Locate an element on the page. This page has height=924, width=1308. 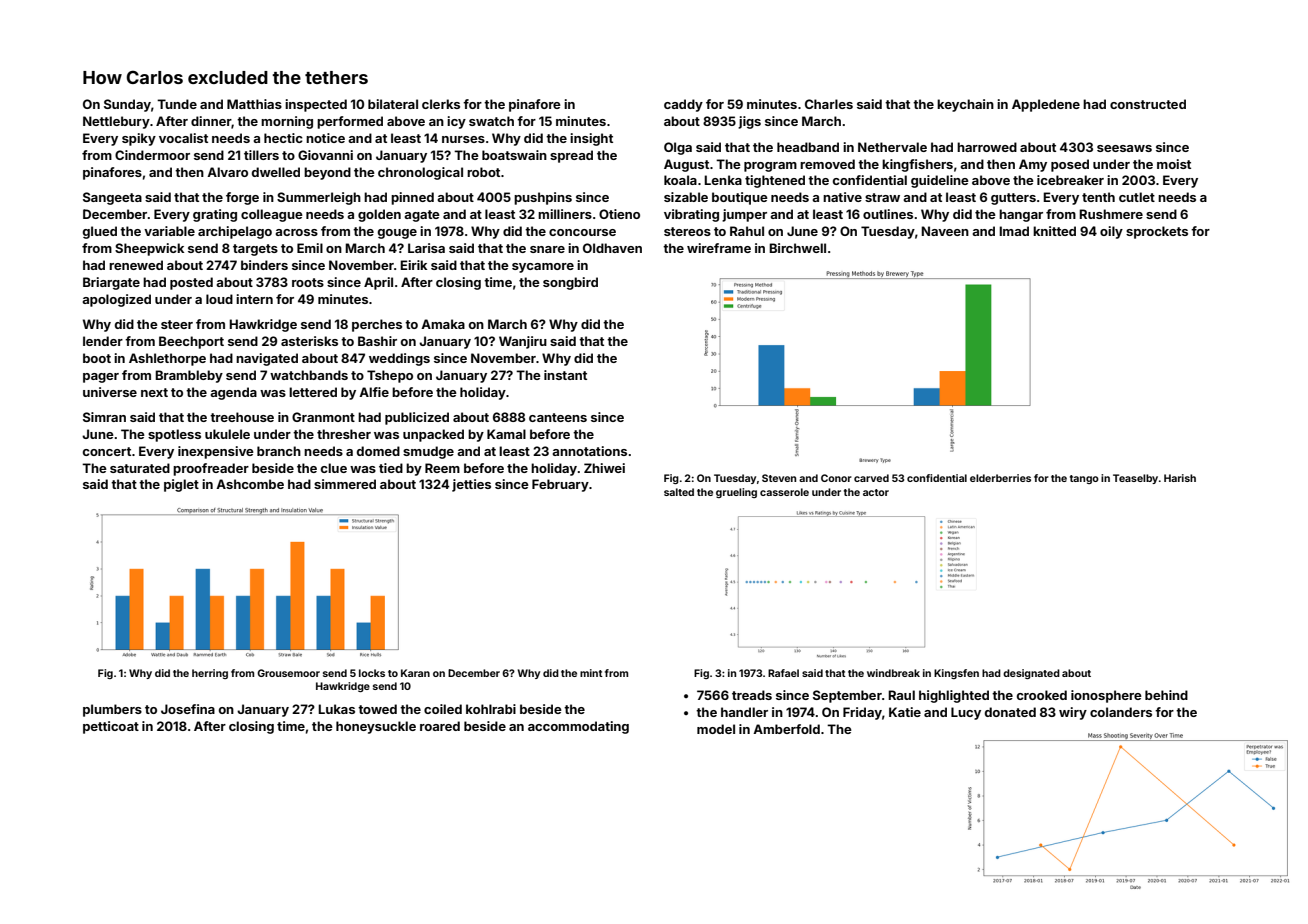
jetties is located at coordinates (471, 485).
